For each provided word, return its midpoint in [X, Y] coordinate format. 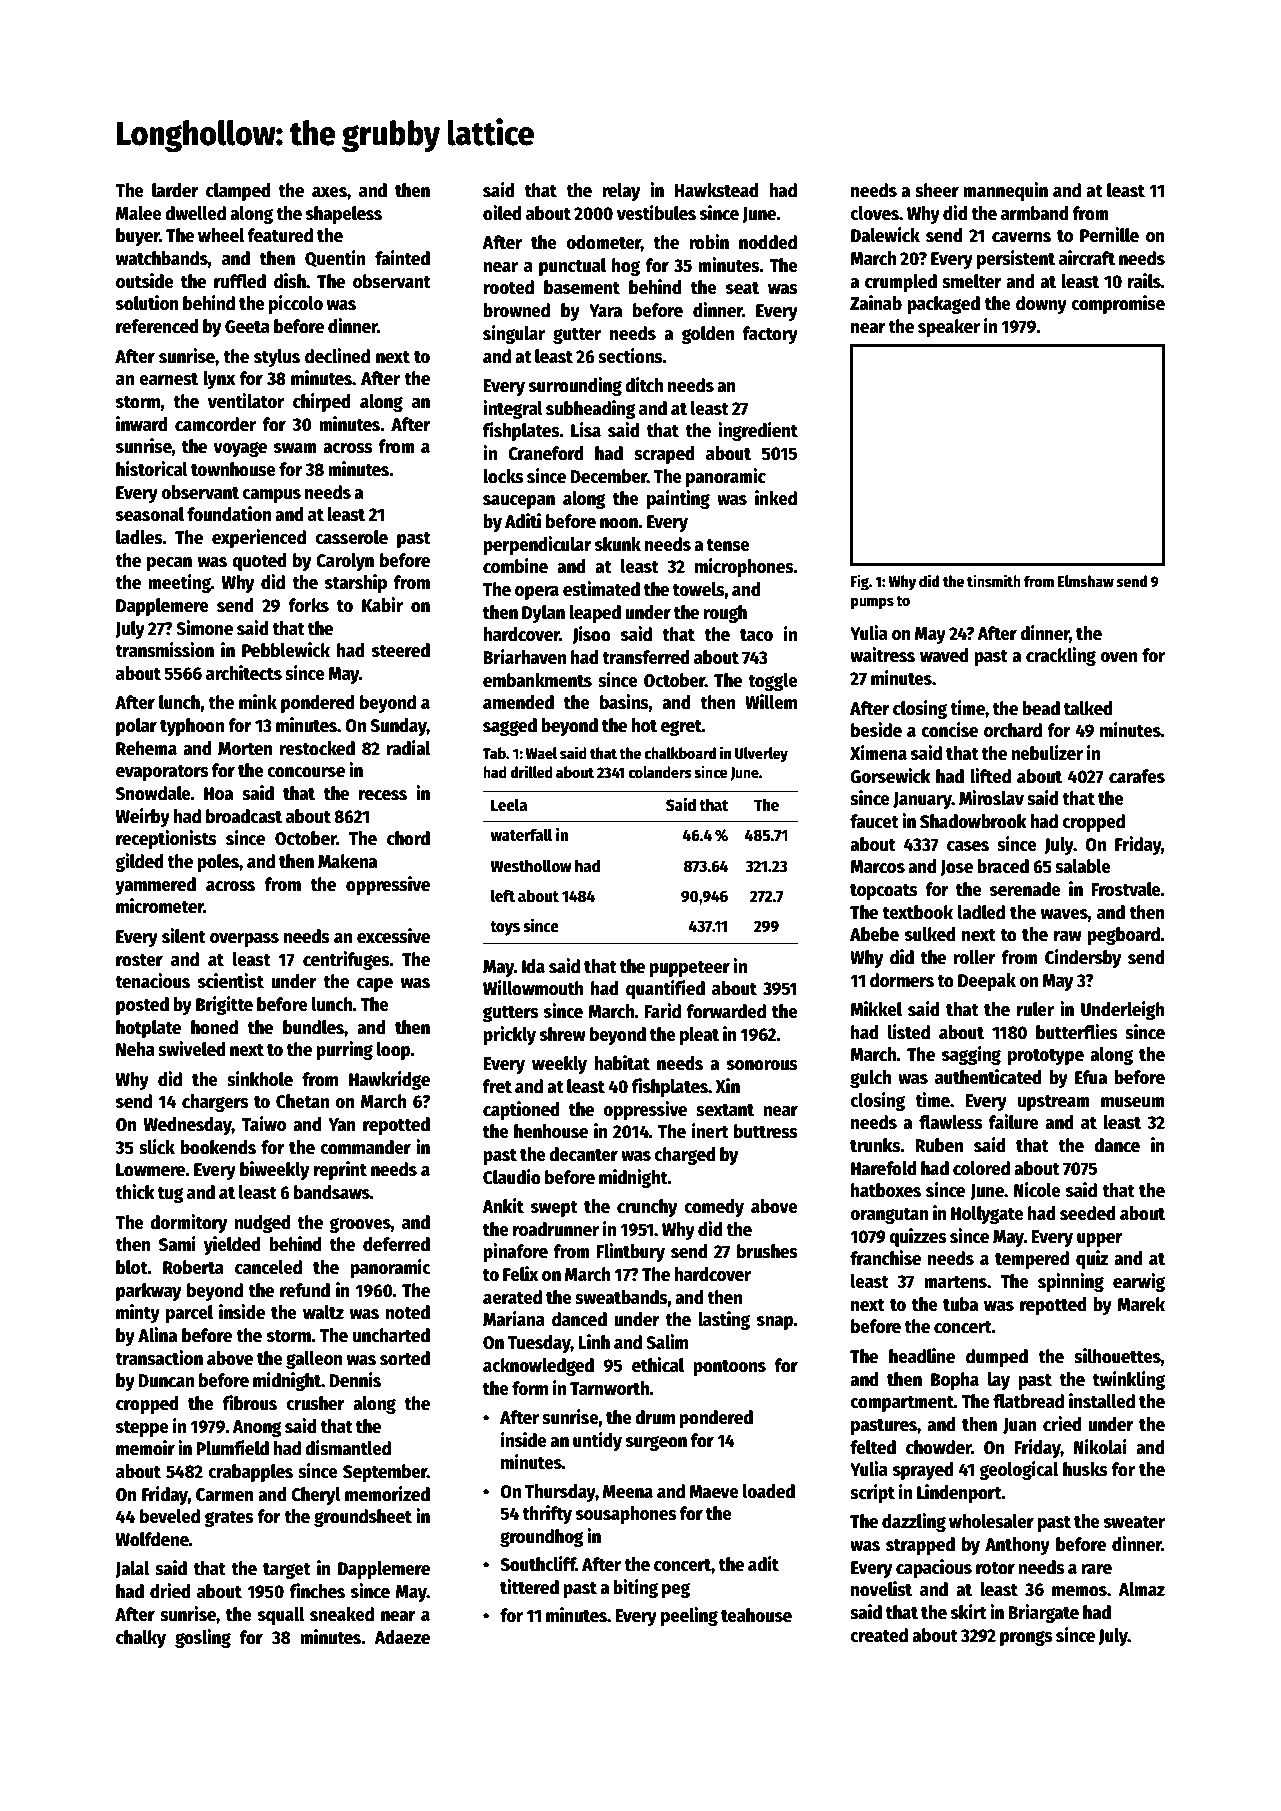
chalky [141, 1639]
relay [621, 192]
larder [175, 190]
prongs [1026, 1638]
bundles [313, 1027]
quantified [665, 989]
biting [635, 1588]
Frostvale [1126, 889]
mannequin [1005, 191]
